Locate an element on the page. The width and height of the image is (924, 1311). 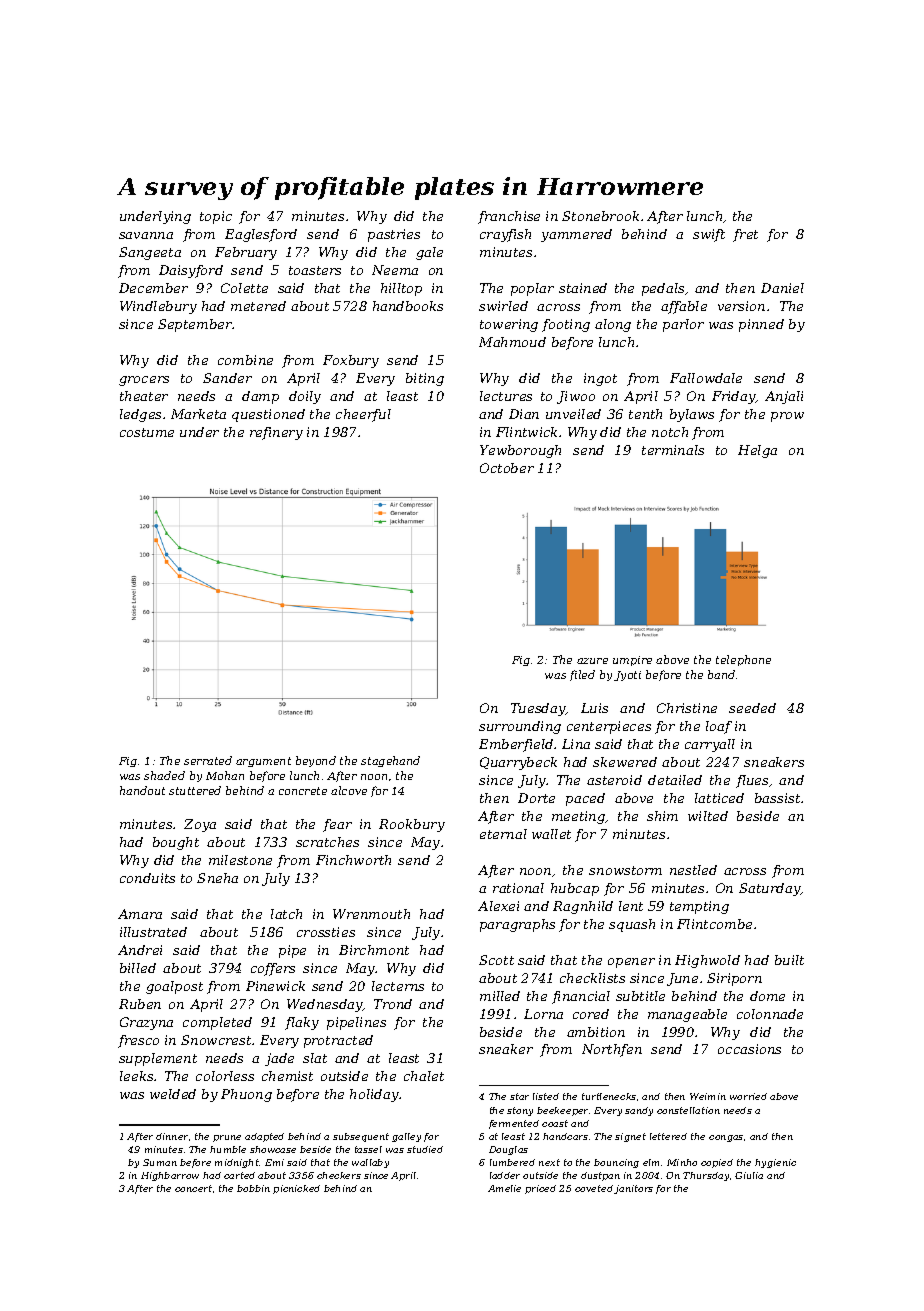
serrated is located at coordinates (208, 760).
